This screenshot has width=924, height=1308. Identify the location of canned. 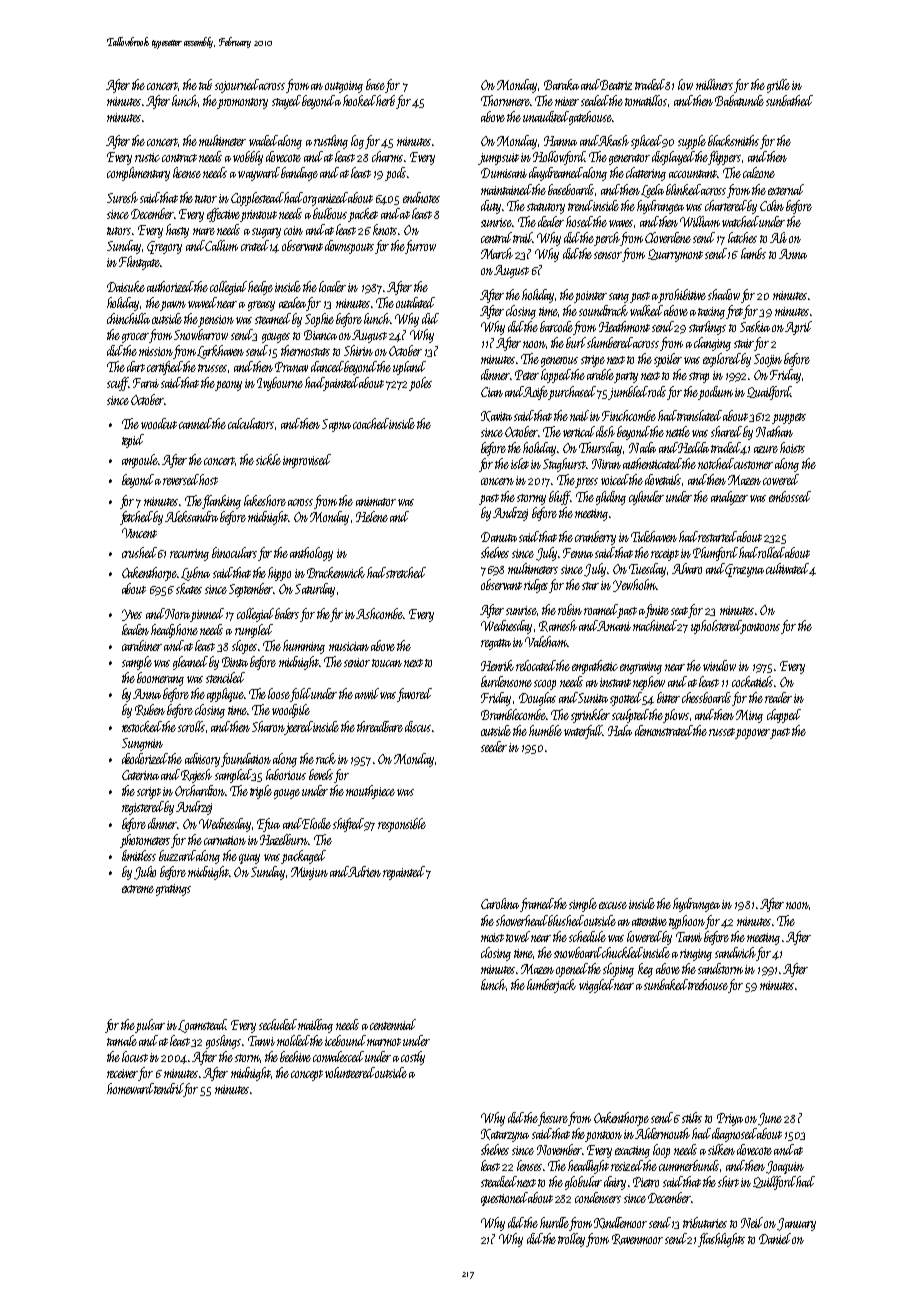
(196, 423).
